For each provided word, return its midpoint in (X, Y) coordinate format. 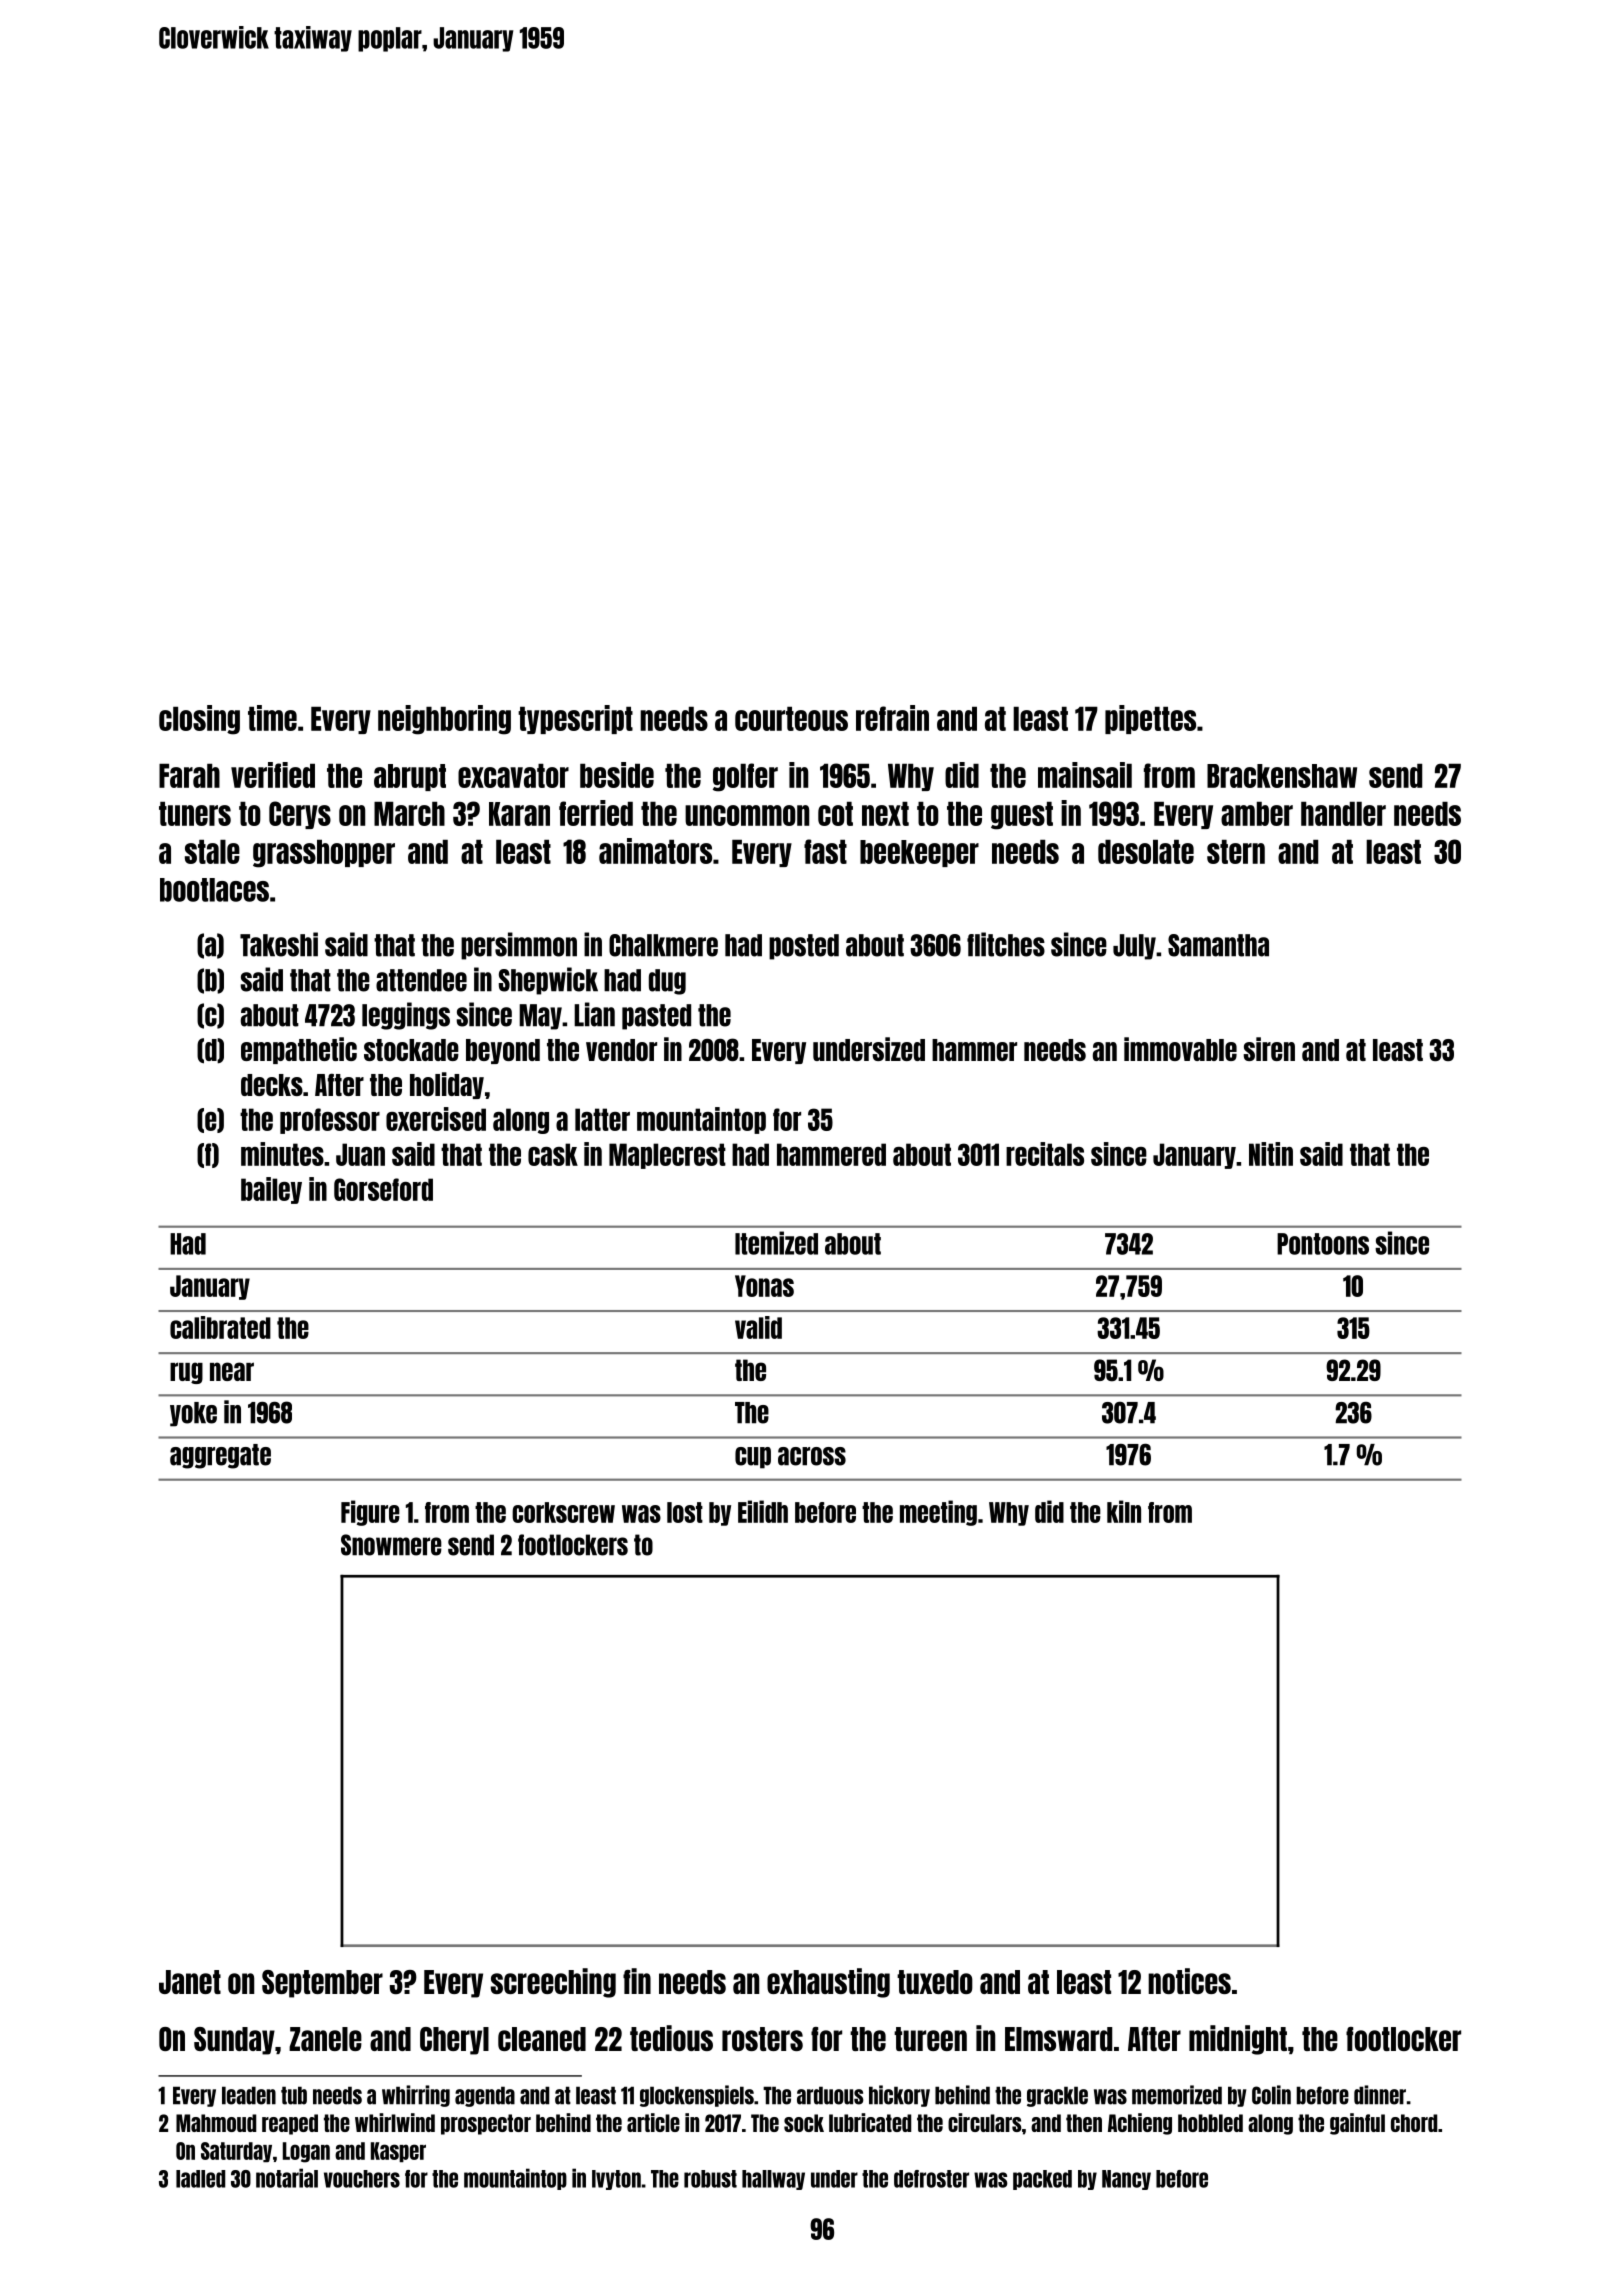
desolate (1146, 852)
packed (1042, 2180)
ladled (200, 2179)
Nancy (1126, 2180)
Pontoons (1323, 1244)
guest (1022, 816)
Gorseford (383, 1189)
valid (758, 1327)
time (272, 718)
